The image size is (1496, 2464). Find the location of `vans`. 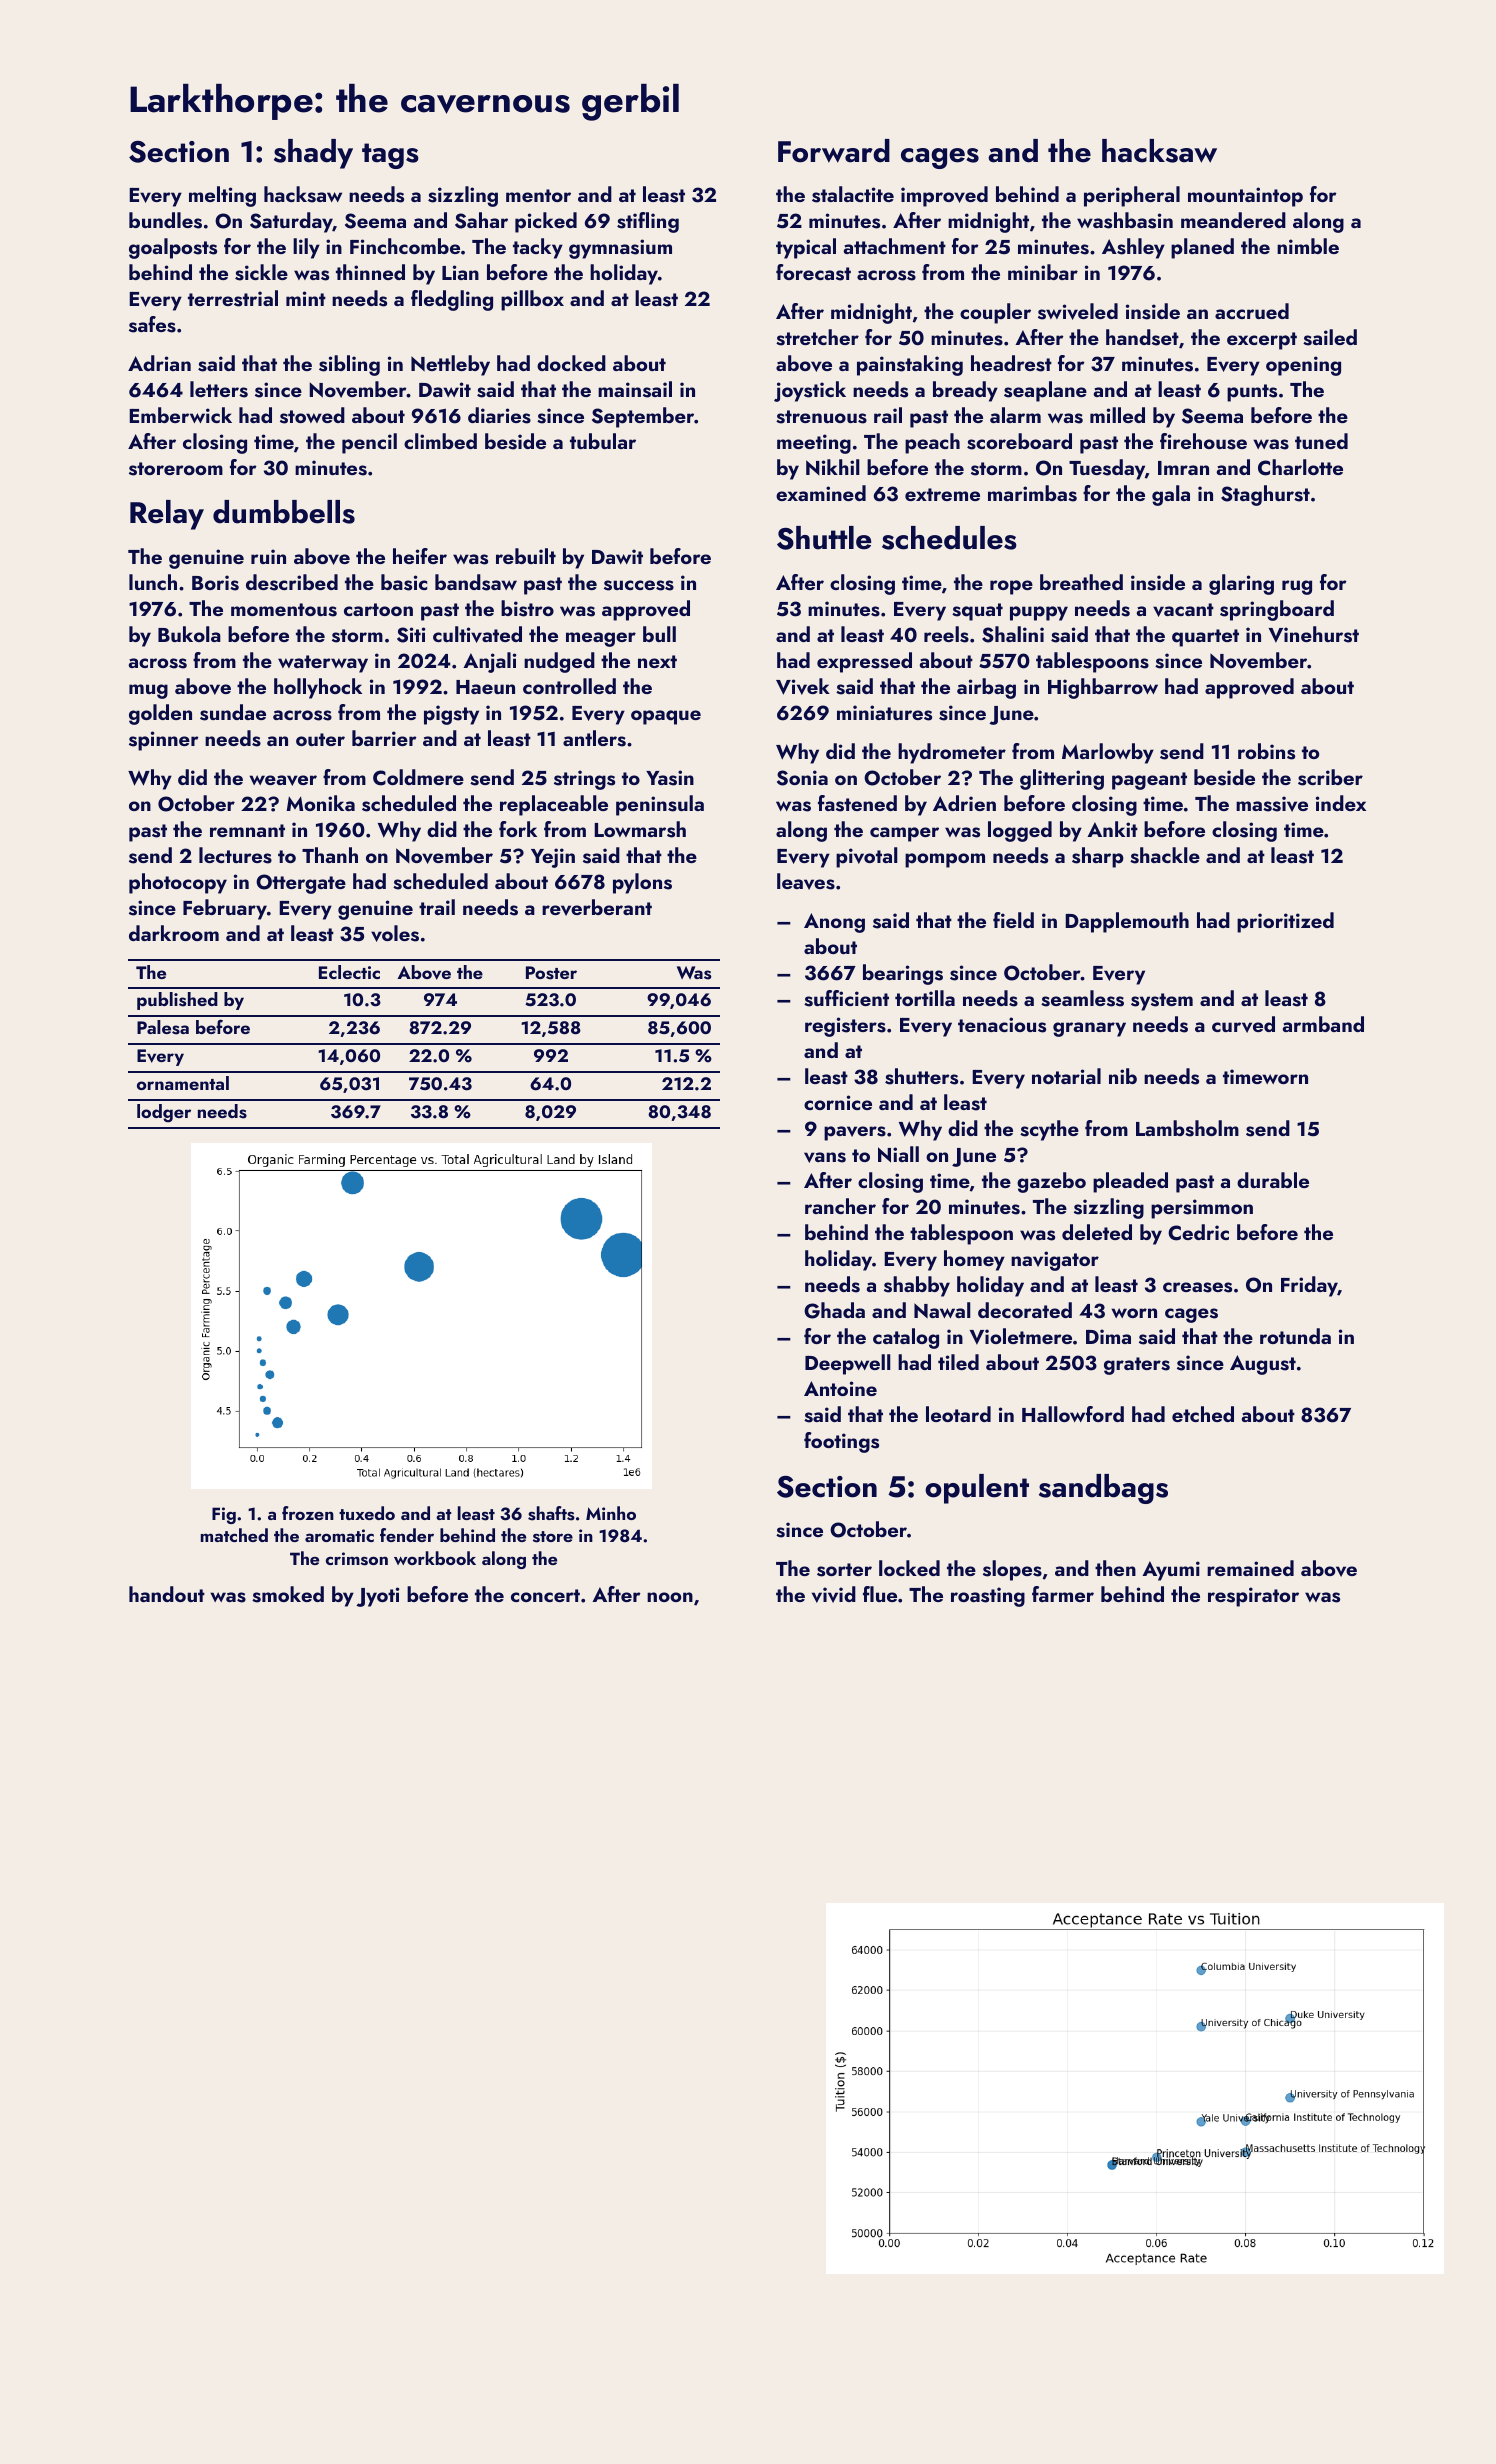

vans is located at coordinates (825, 1157).
